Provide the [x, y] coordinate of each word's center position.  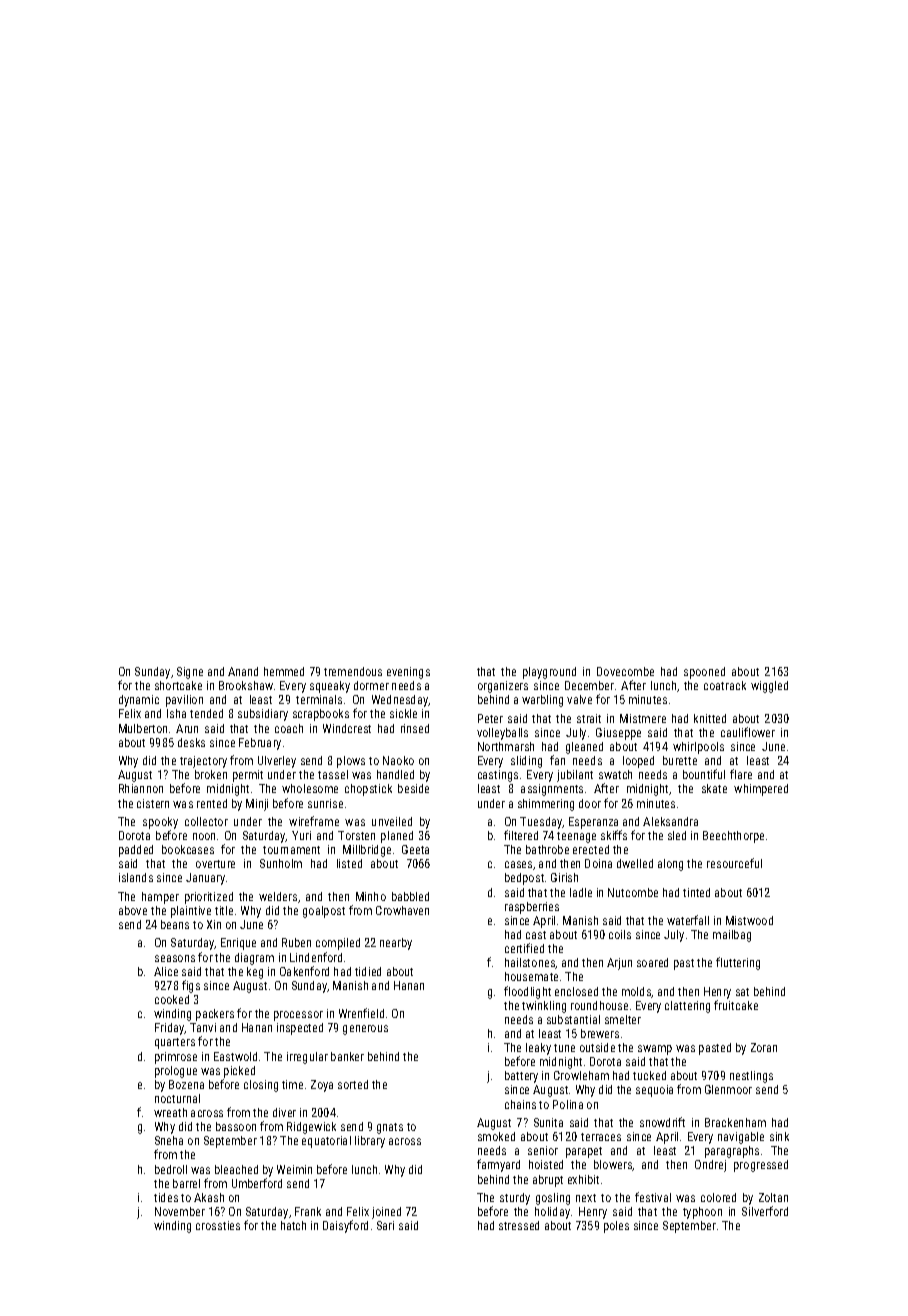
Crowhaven [402, 910]
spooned [704, 673]
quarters [175, 1043]
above [133, 910]
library [370, 1142]
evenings [408, 673]
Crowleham [581, 1075]
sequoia [654, 1091]
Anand [243, 671]
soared [652, 962]
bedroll [171, 1169]
